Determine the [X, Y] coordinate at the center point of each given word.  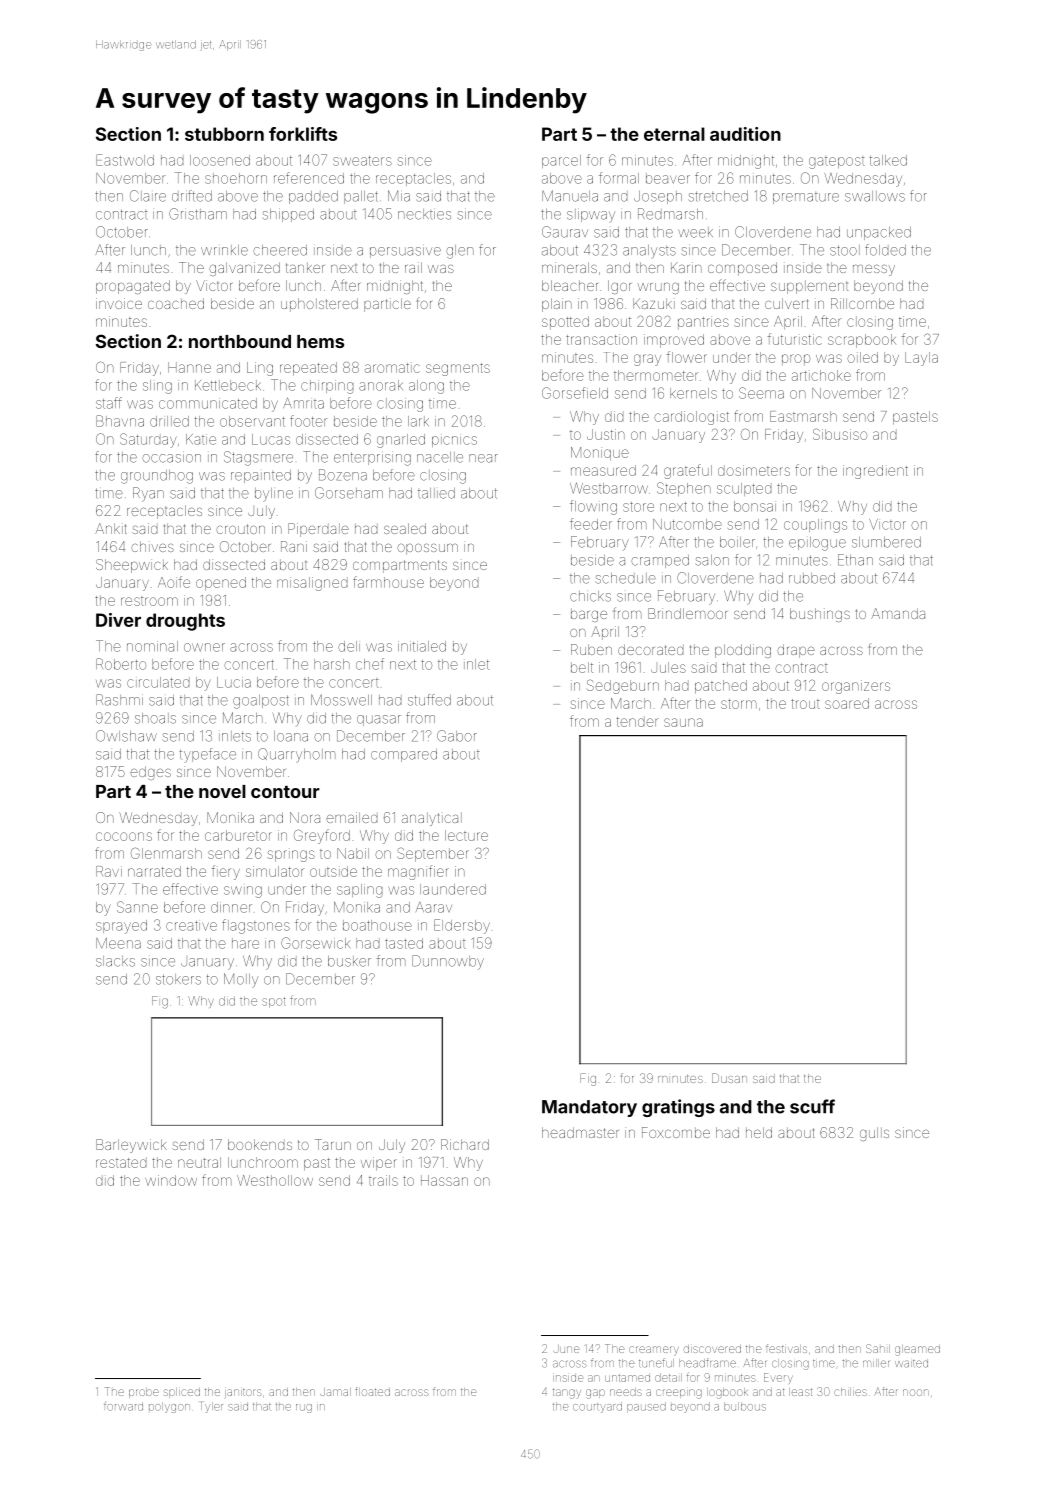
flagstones [256, 926]
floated [372, 1391]
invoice [119, 303]
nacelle [440, 457]
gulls [874, 1134]
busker [349, 961]
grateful [688, 471]
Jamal [335, 1392]
